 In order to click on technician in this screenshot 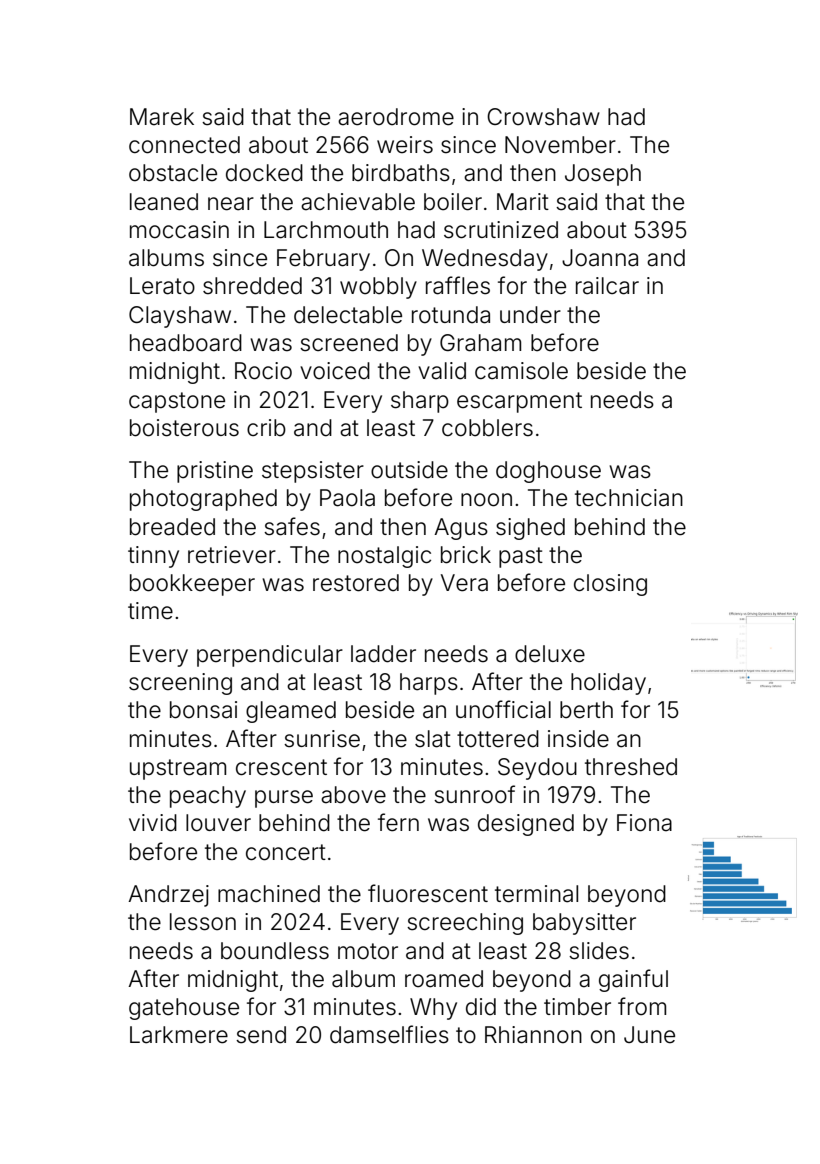, I will do `click(629, 498)`.
